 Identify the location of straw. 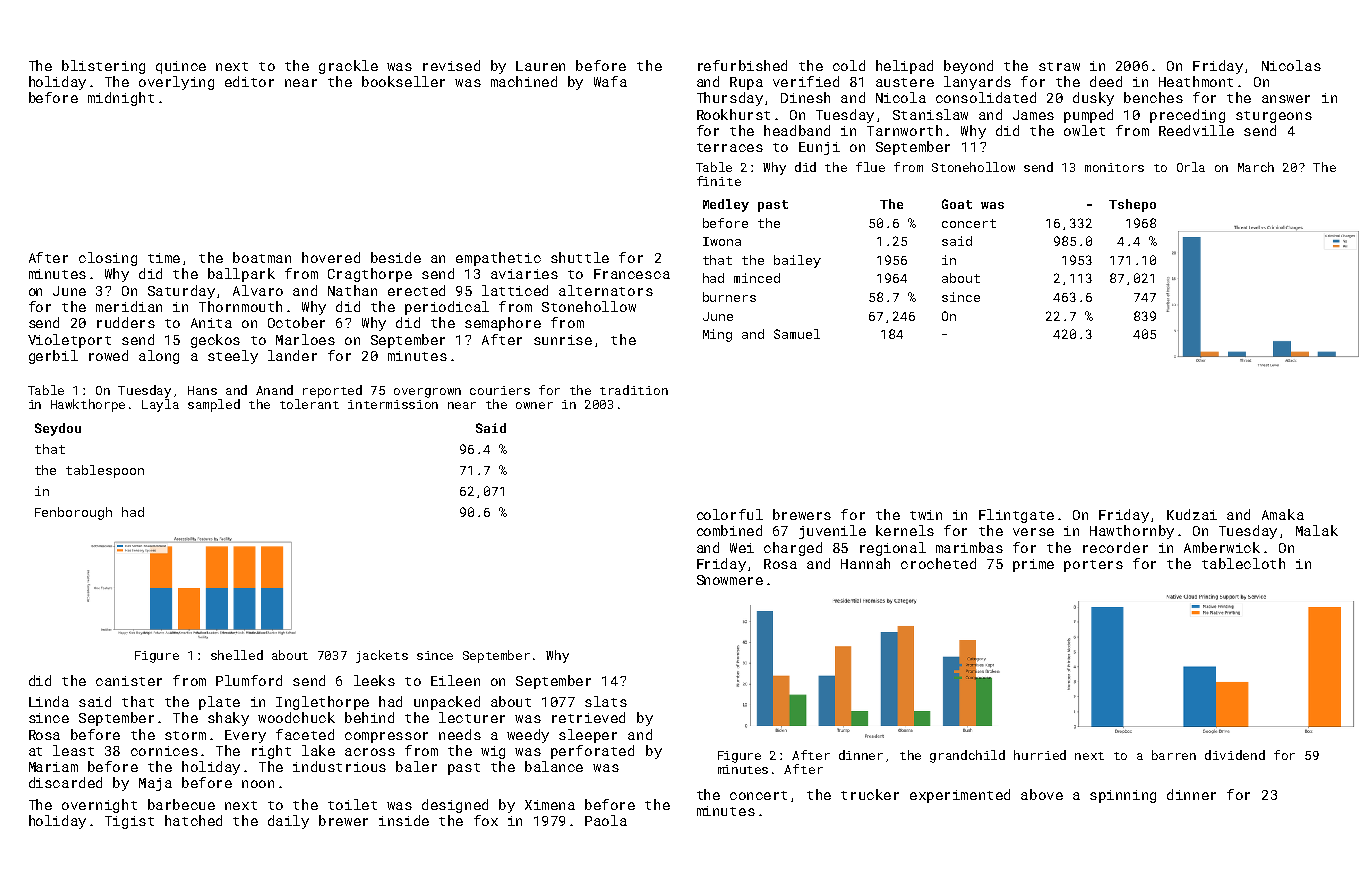
(1059, 66).
